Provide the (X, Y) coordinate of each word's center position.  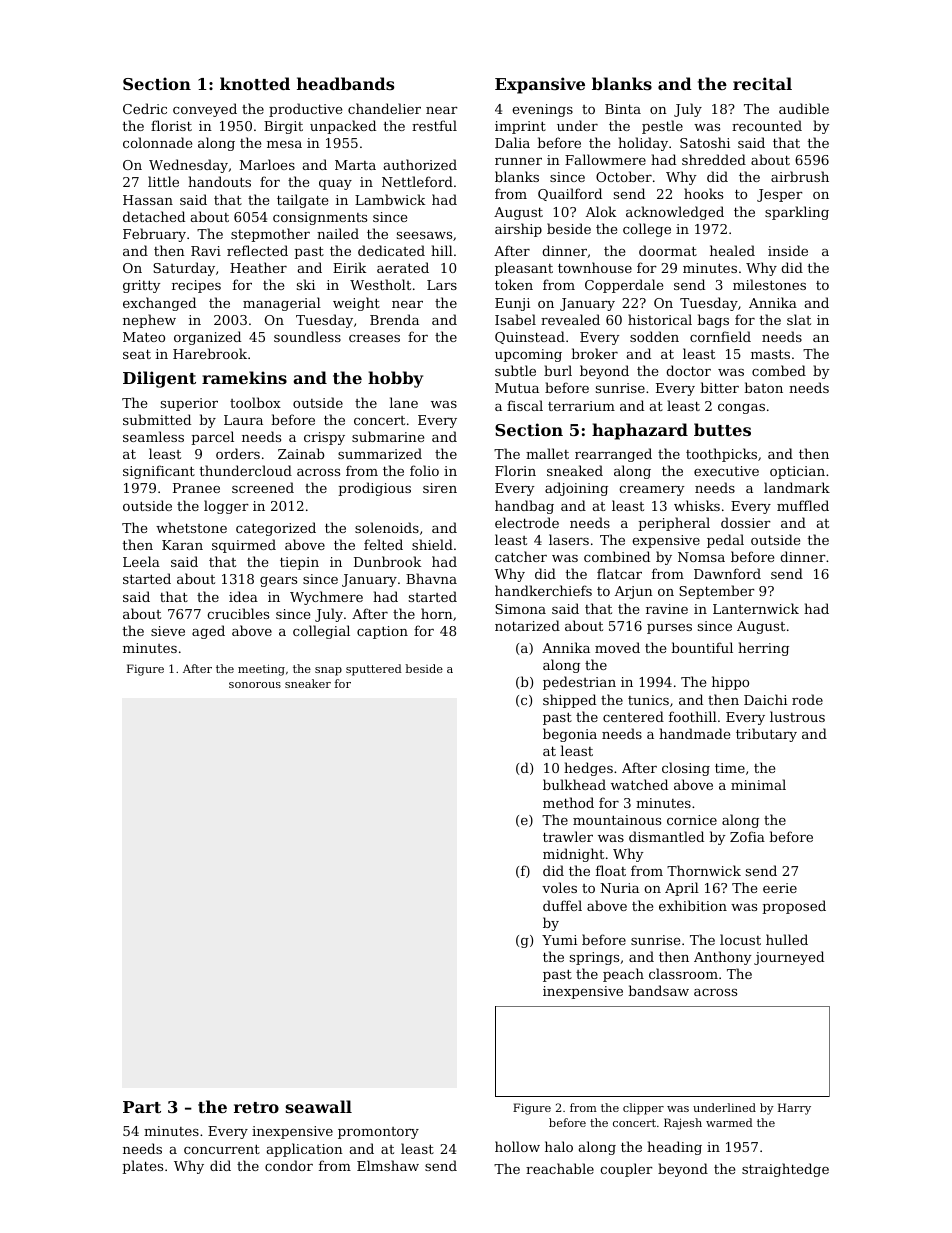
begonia (570, 735)
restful (434, 125)
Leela (141, 561)
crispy (324, 438)
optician (797, 472)
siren (440, 488)
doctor (688, 370)
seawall (319, 1106)
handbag (524, 507)
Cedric (145, 108)
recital (762, 83)
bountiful (702, 647)
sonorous (255, 685)
